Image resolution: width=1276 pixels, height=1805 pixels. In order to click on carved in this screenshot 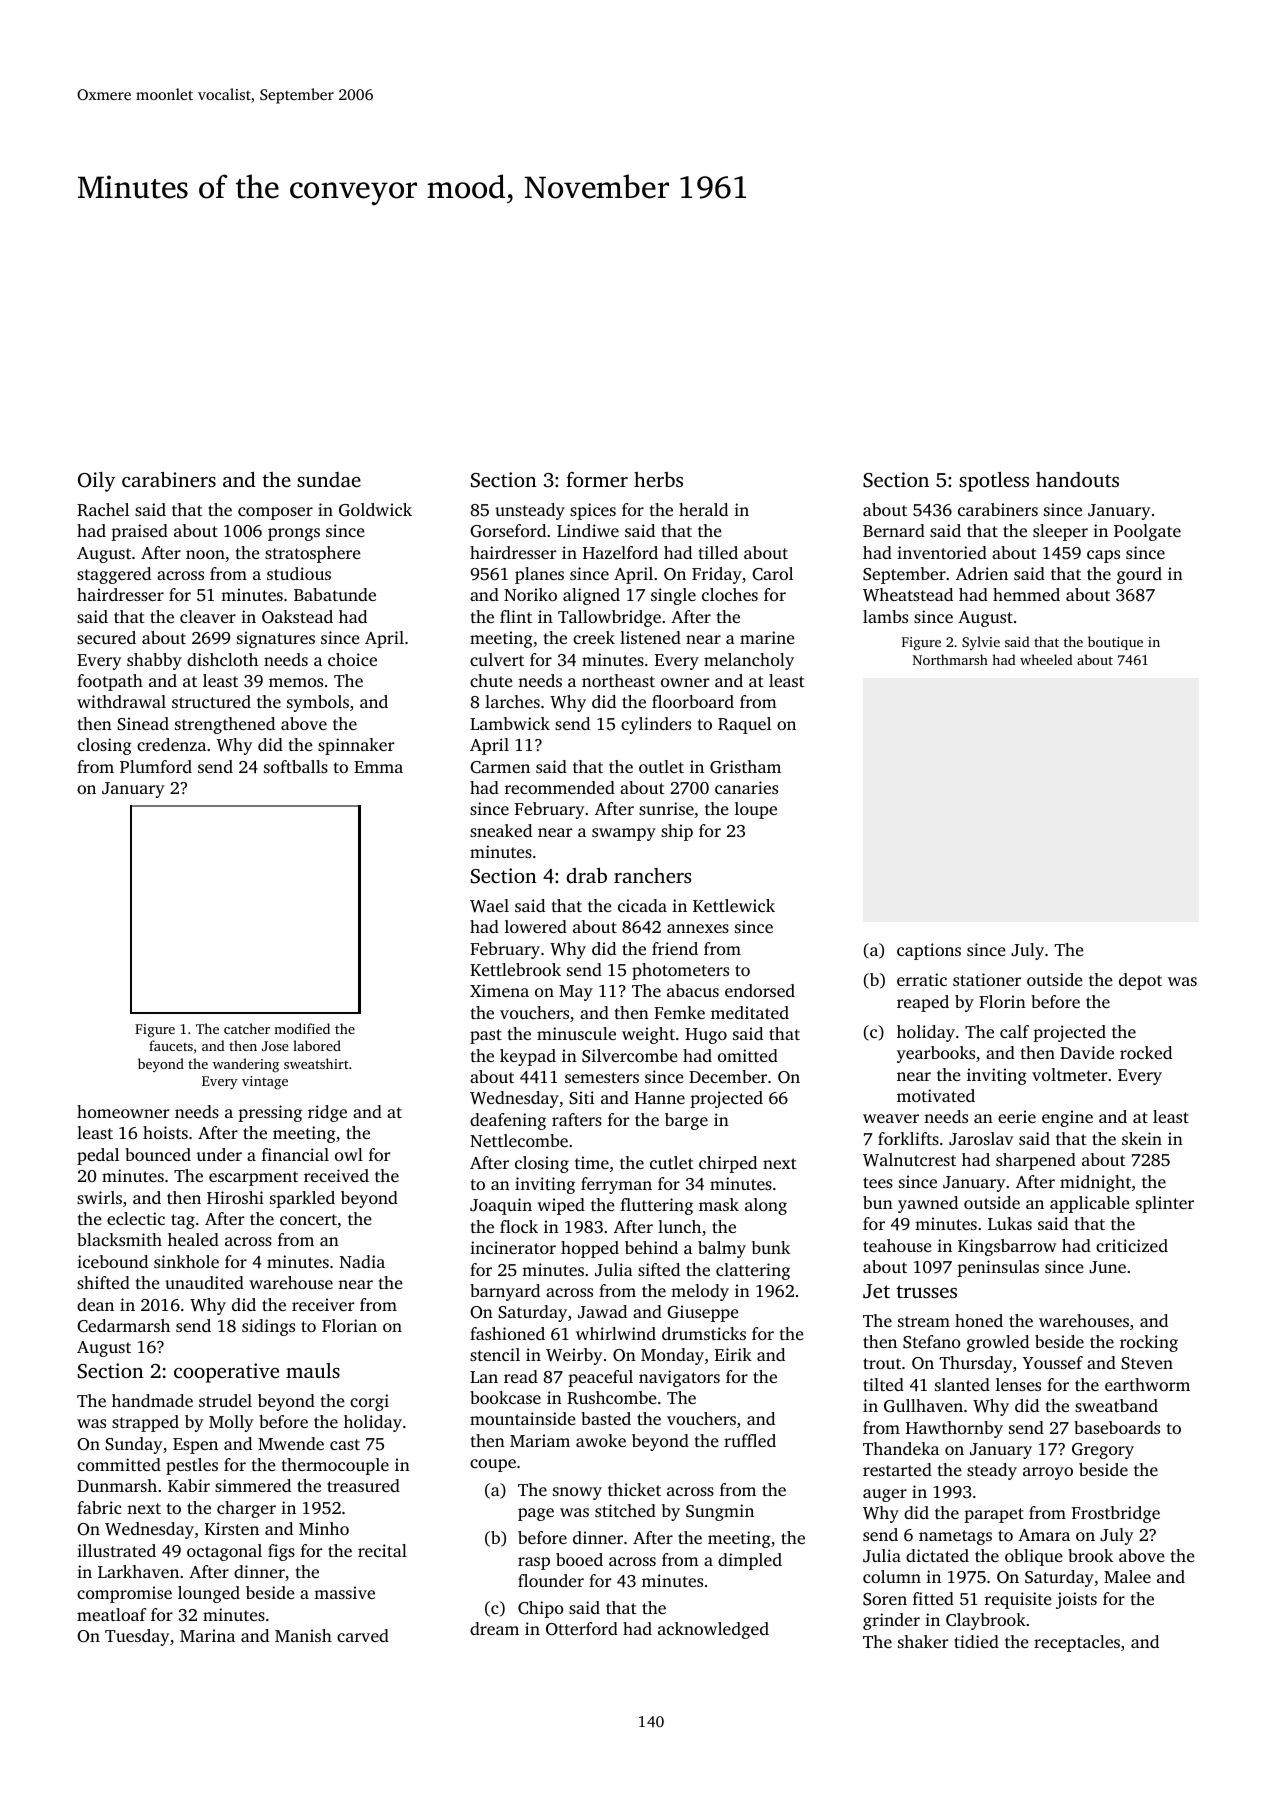, I will do `click(363, 1635)`.
